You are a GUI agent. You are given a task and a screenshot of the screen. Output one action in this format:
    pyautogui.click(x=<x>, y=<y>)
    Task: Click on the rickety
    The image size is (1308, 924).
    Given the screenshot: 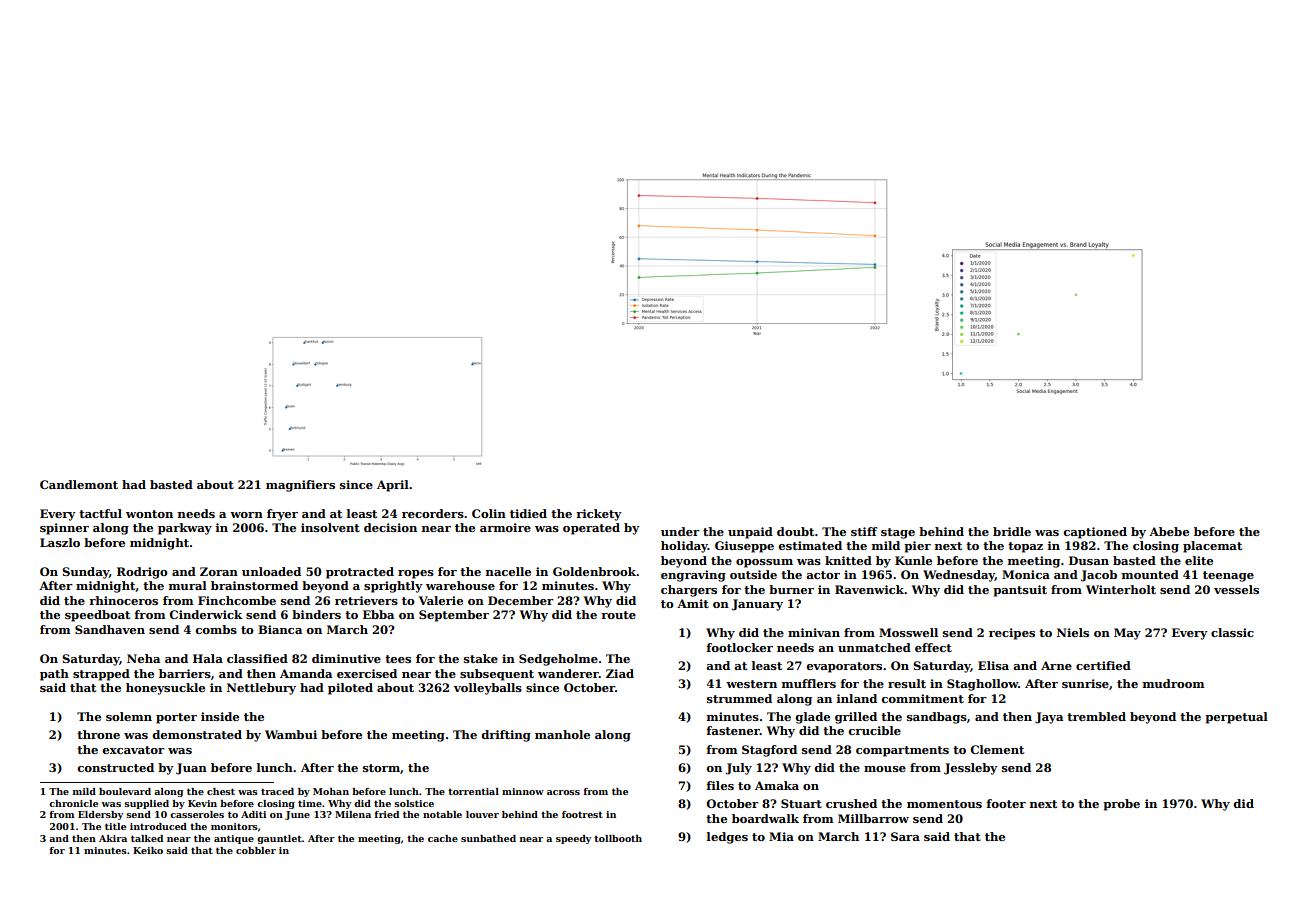 What is the action you would take?
    pyautogui.click(x=599, y=515)
